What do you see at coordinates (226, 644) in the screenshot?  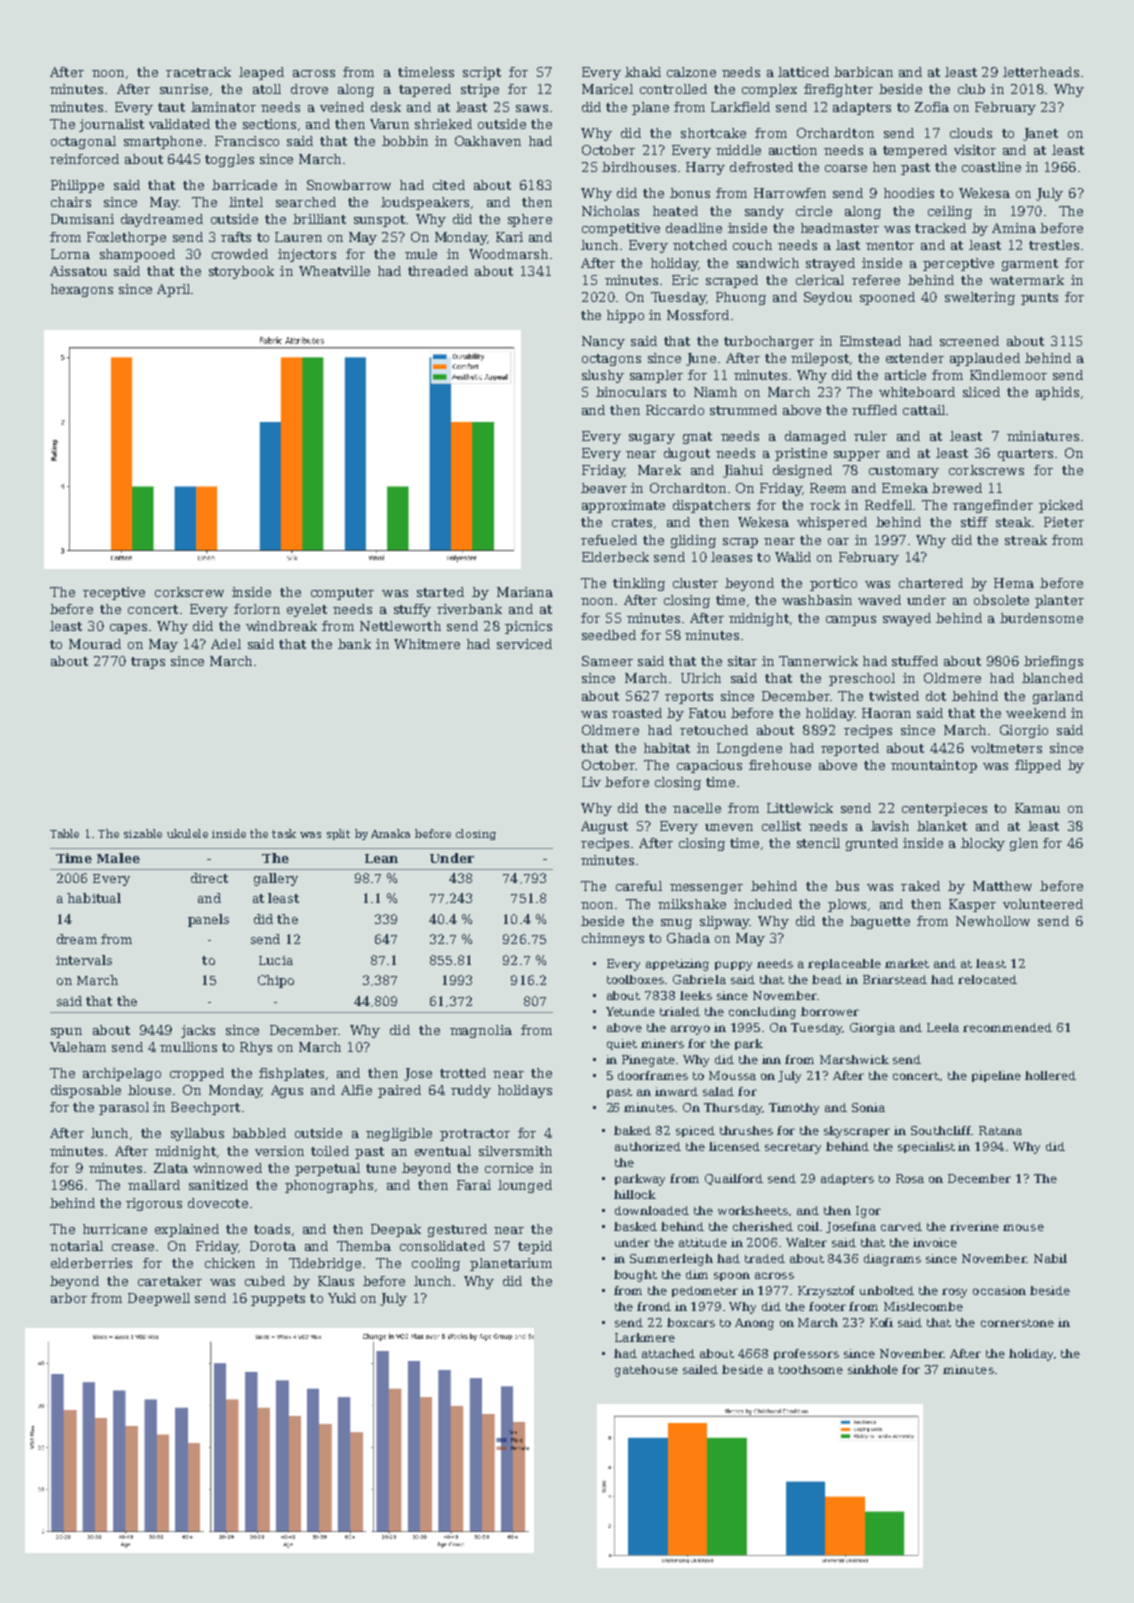 I see `Adel` at bounding box center [226, 644].
